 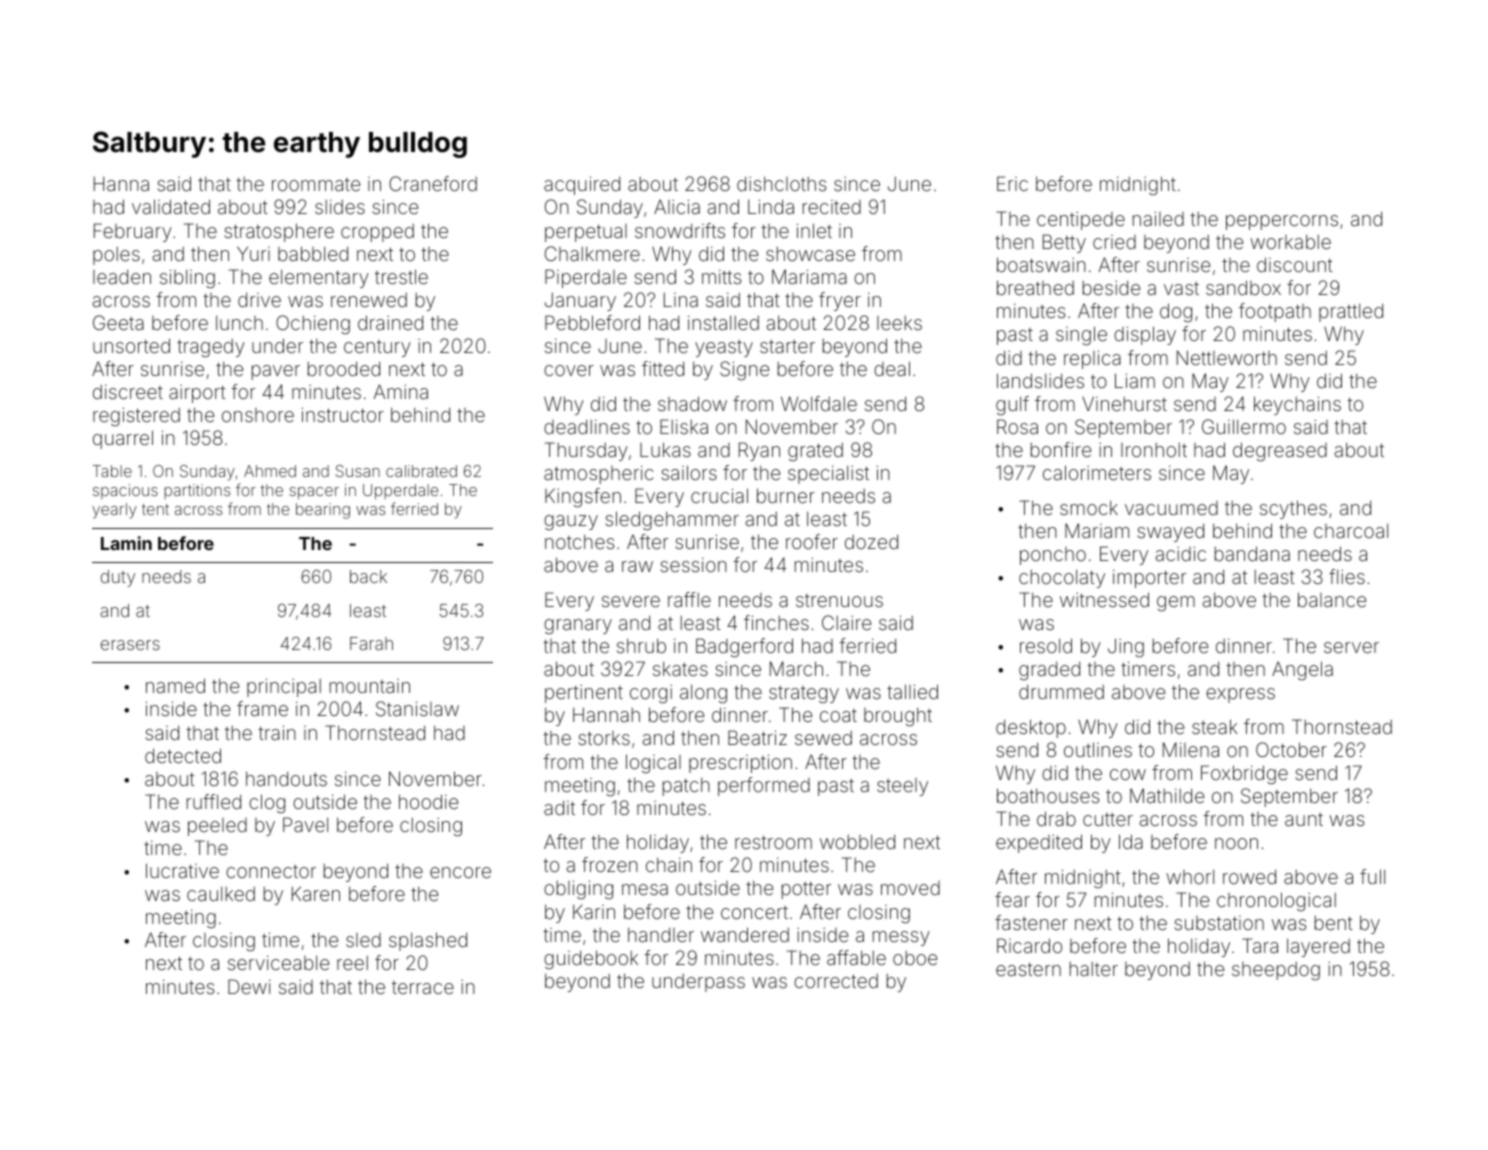 What do you see at coordinates (832, 207) in the screenshot?
I see `recited` at bounding box center [832, 207].
